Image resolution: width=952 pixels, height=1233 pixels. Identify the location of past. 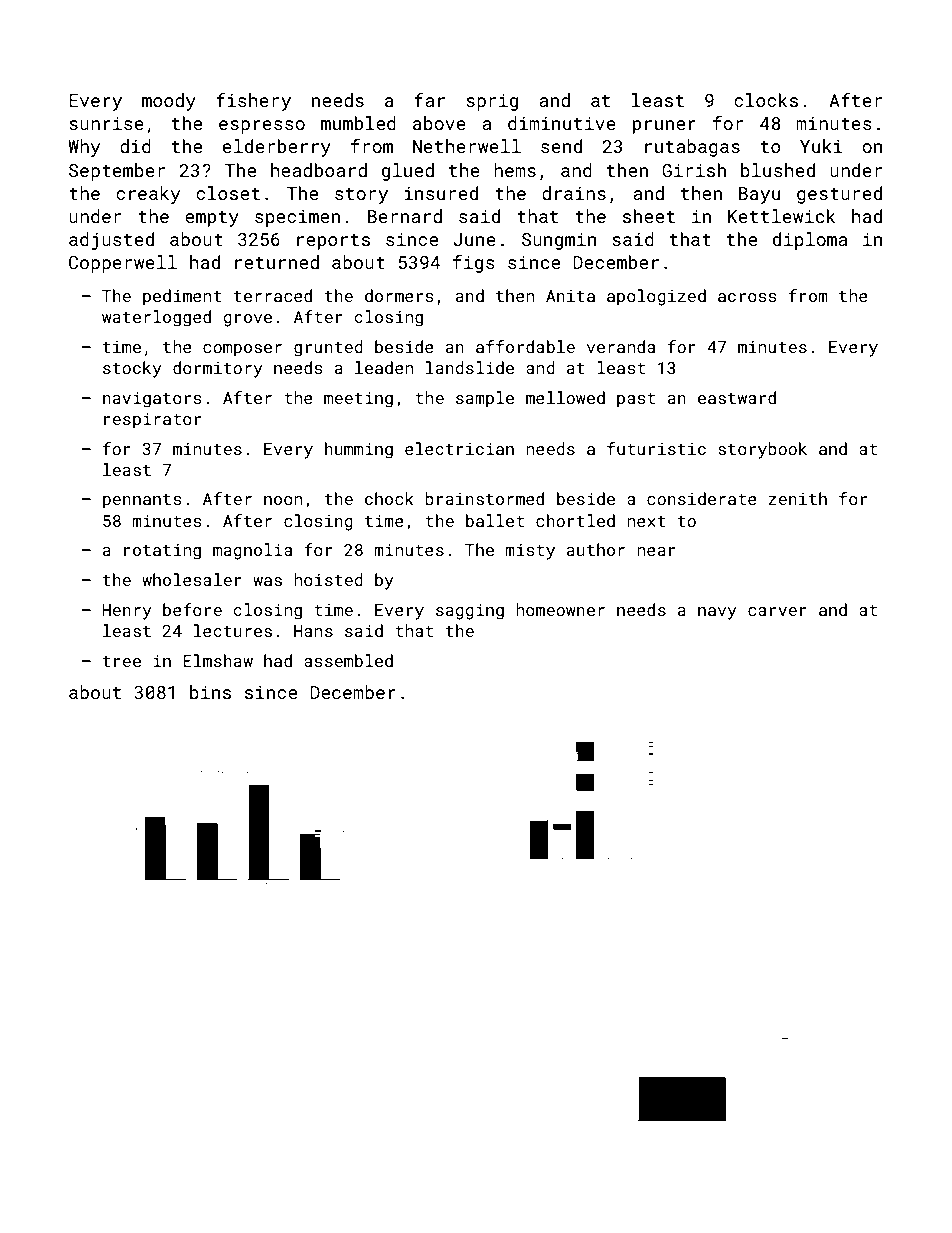
(636, 400).
